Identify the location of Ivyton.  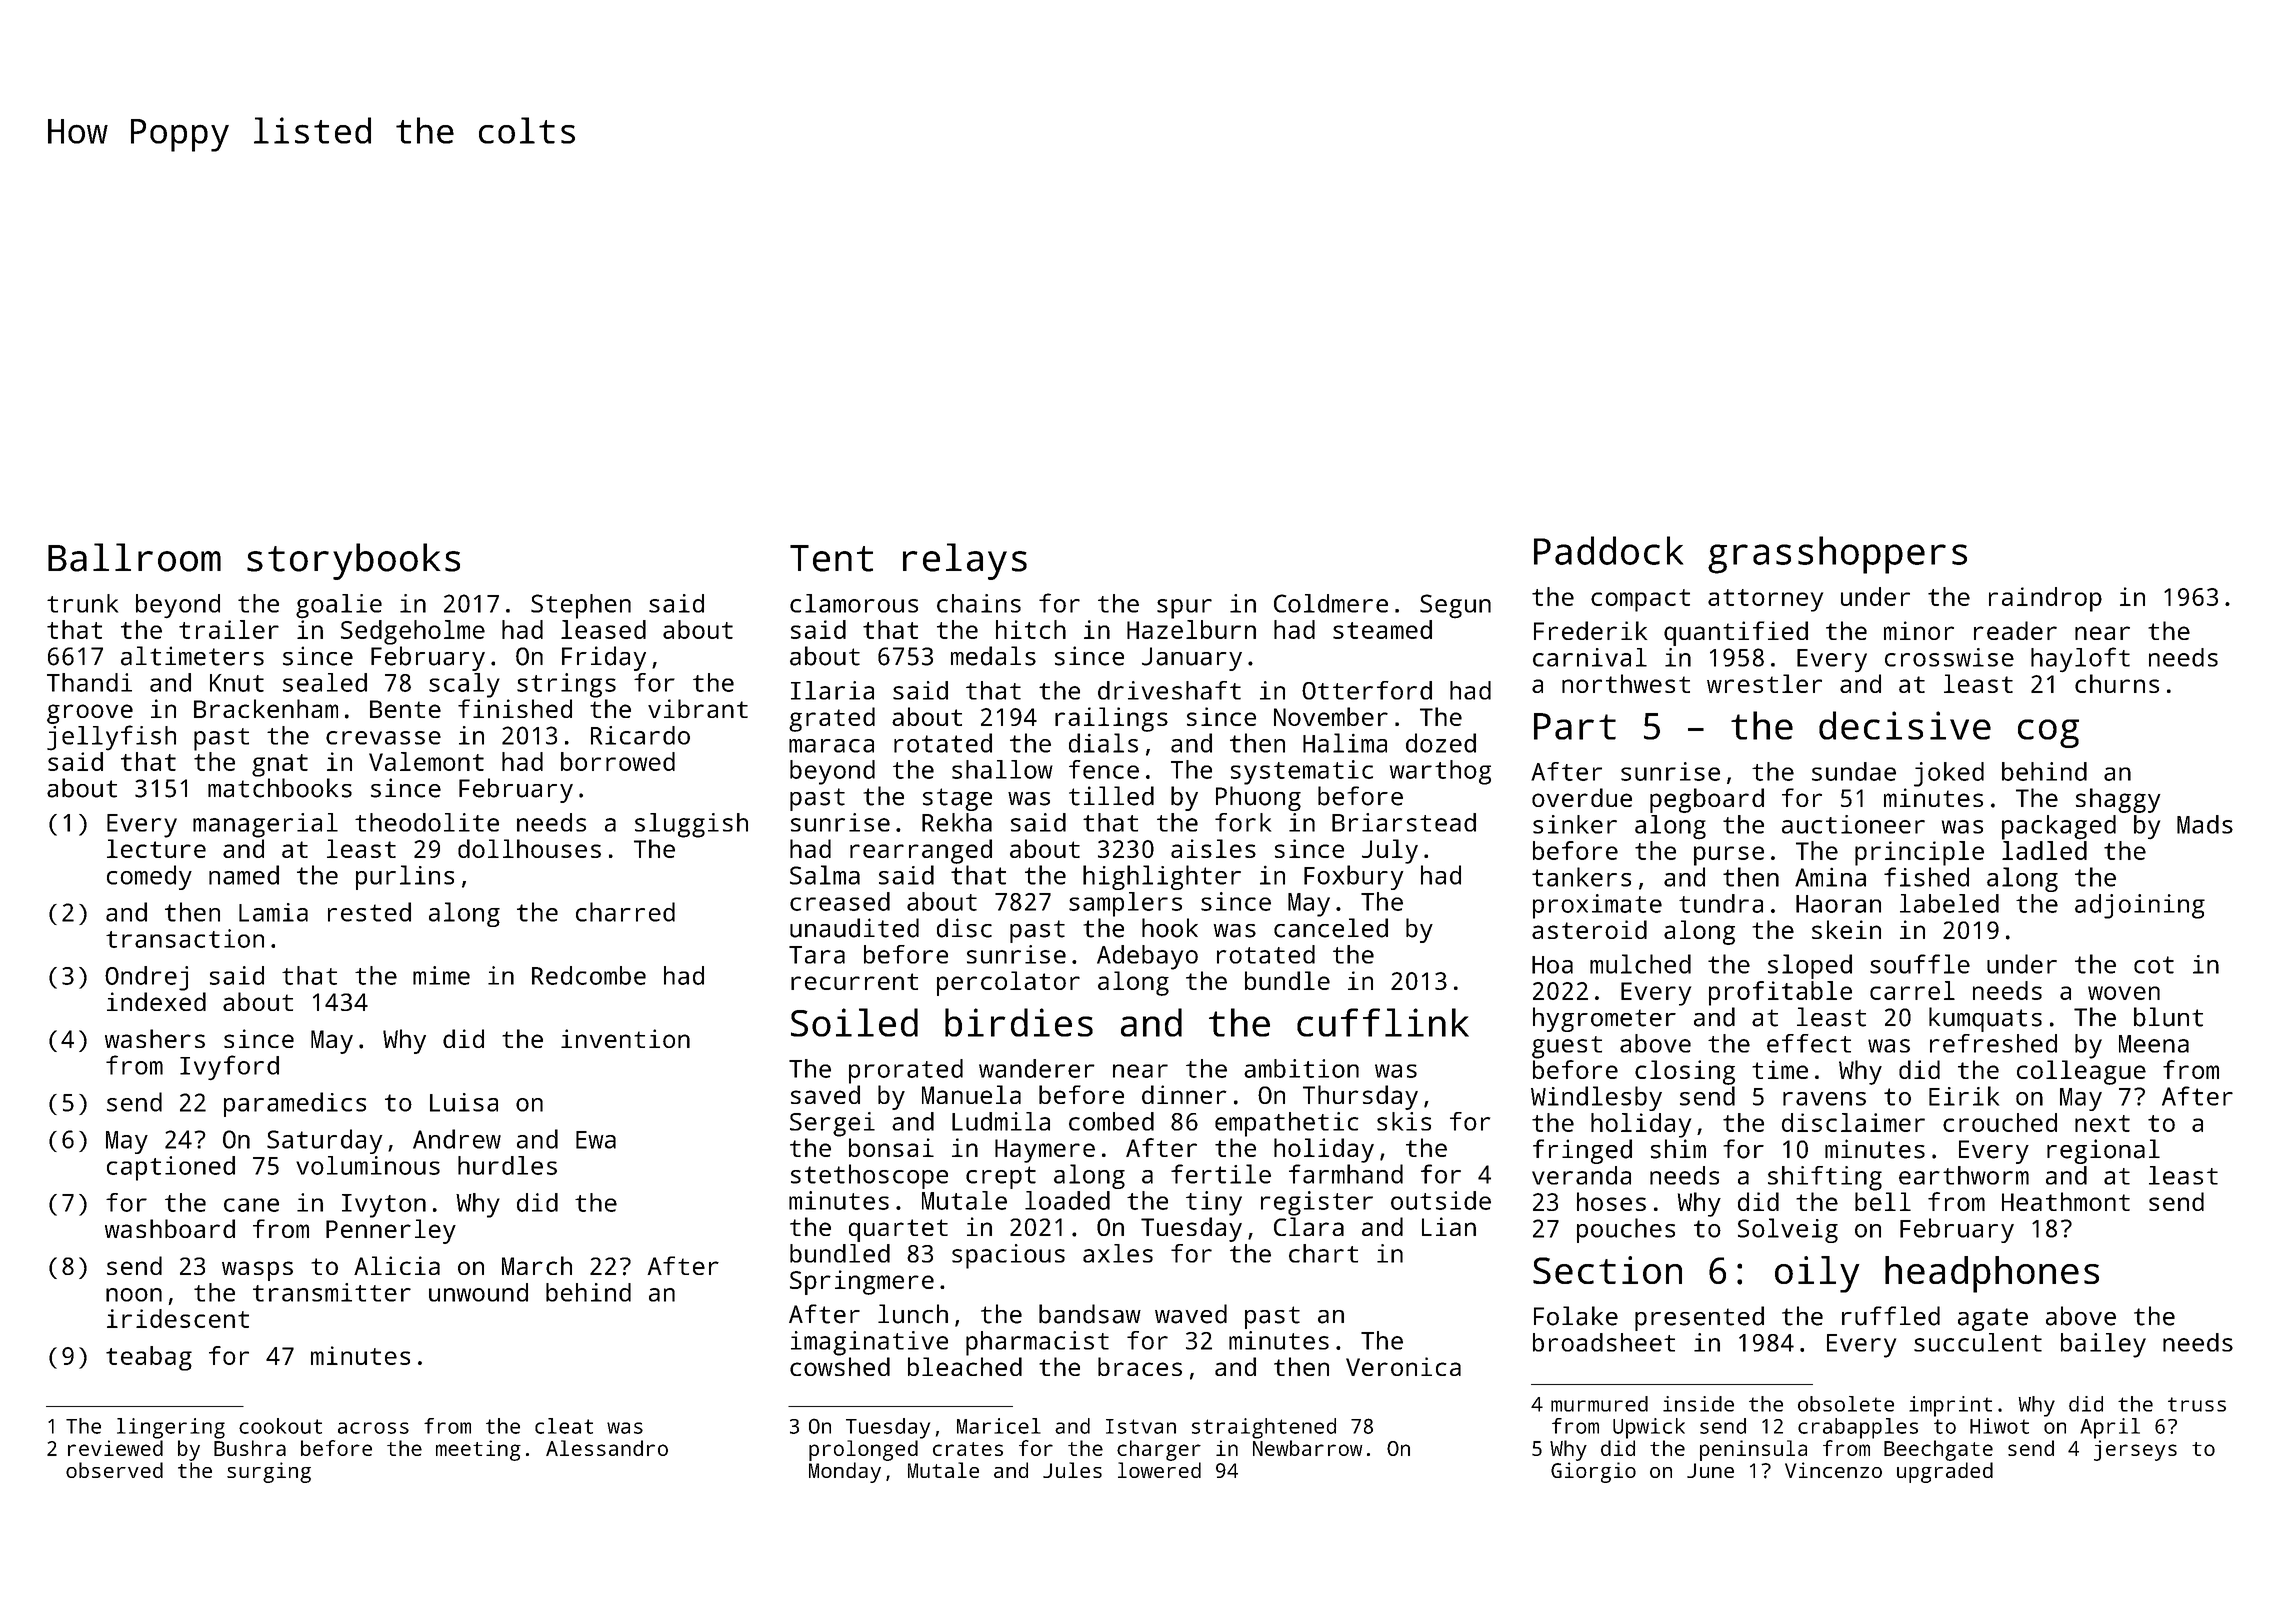
(384, 1206).
